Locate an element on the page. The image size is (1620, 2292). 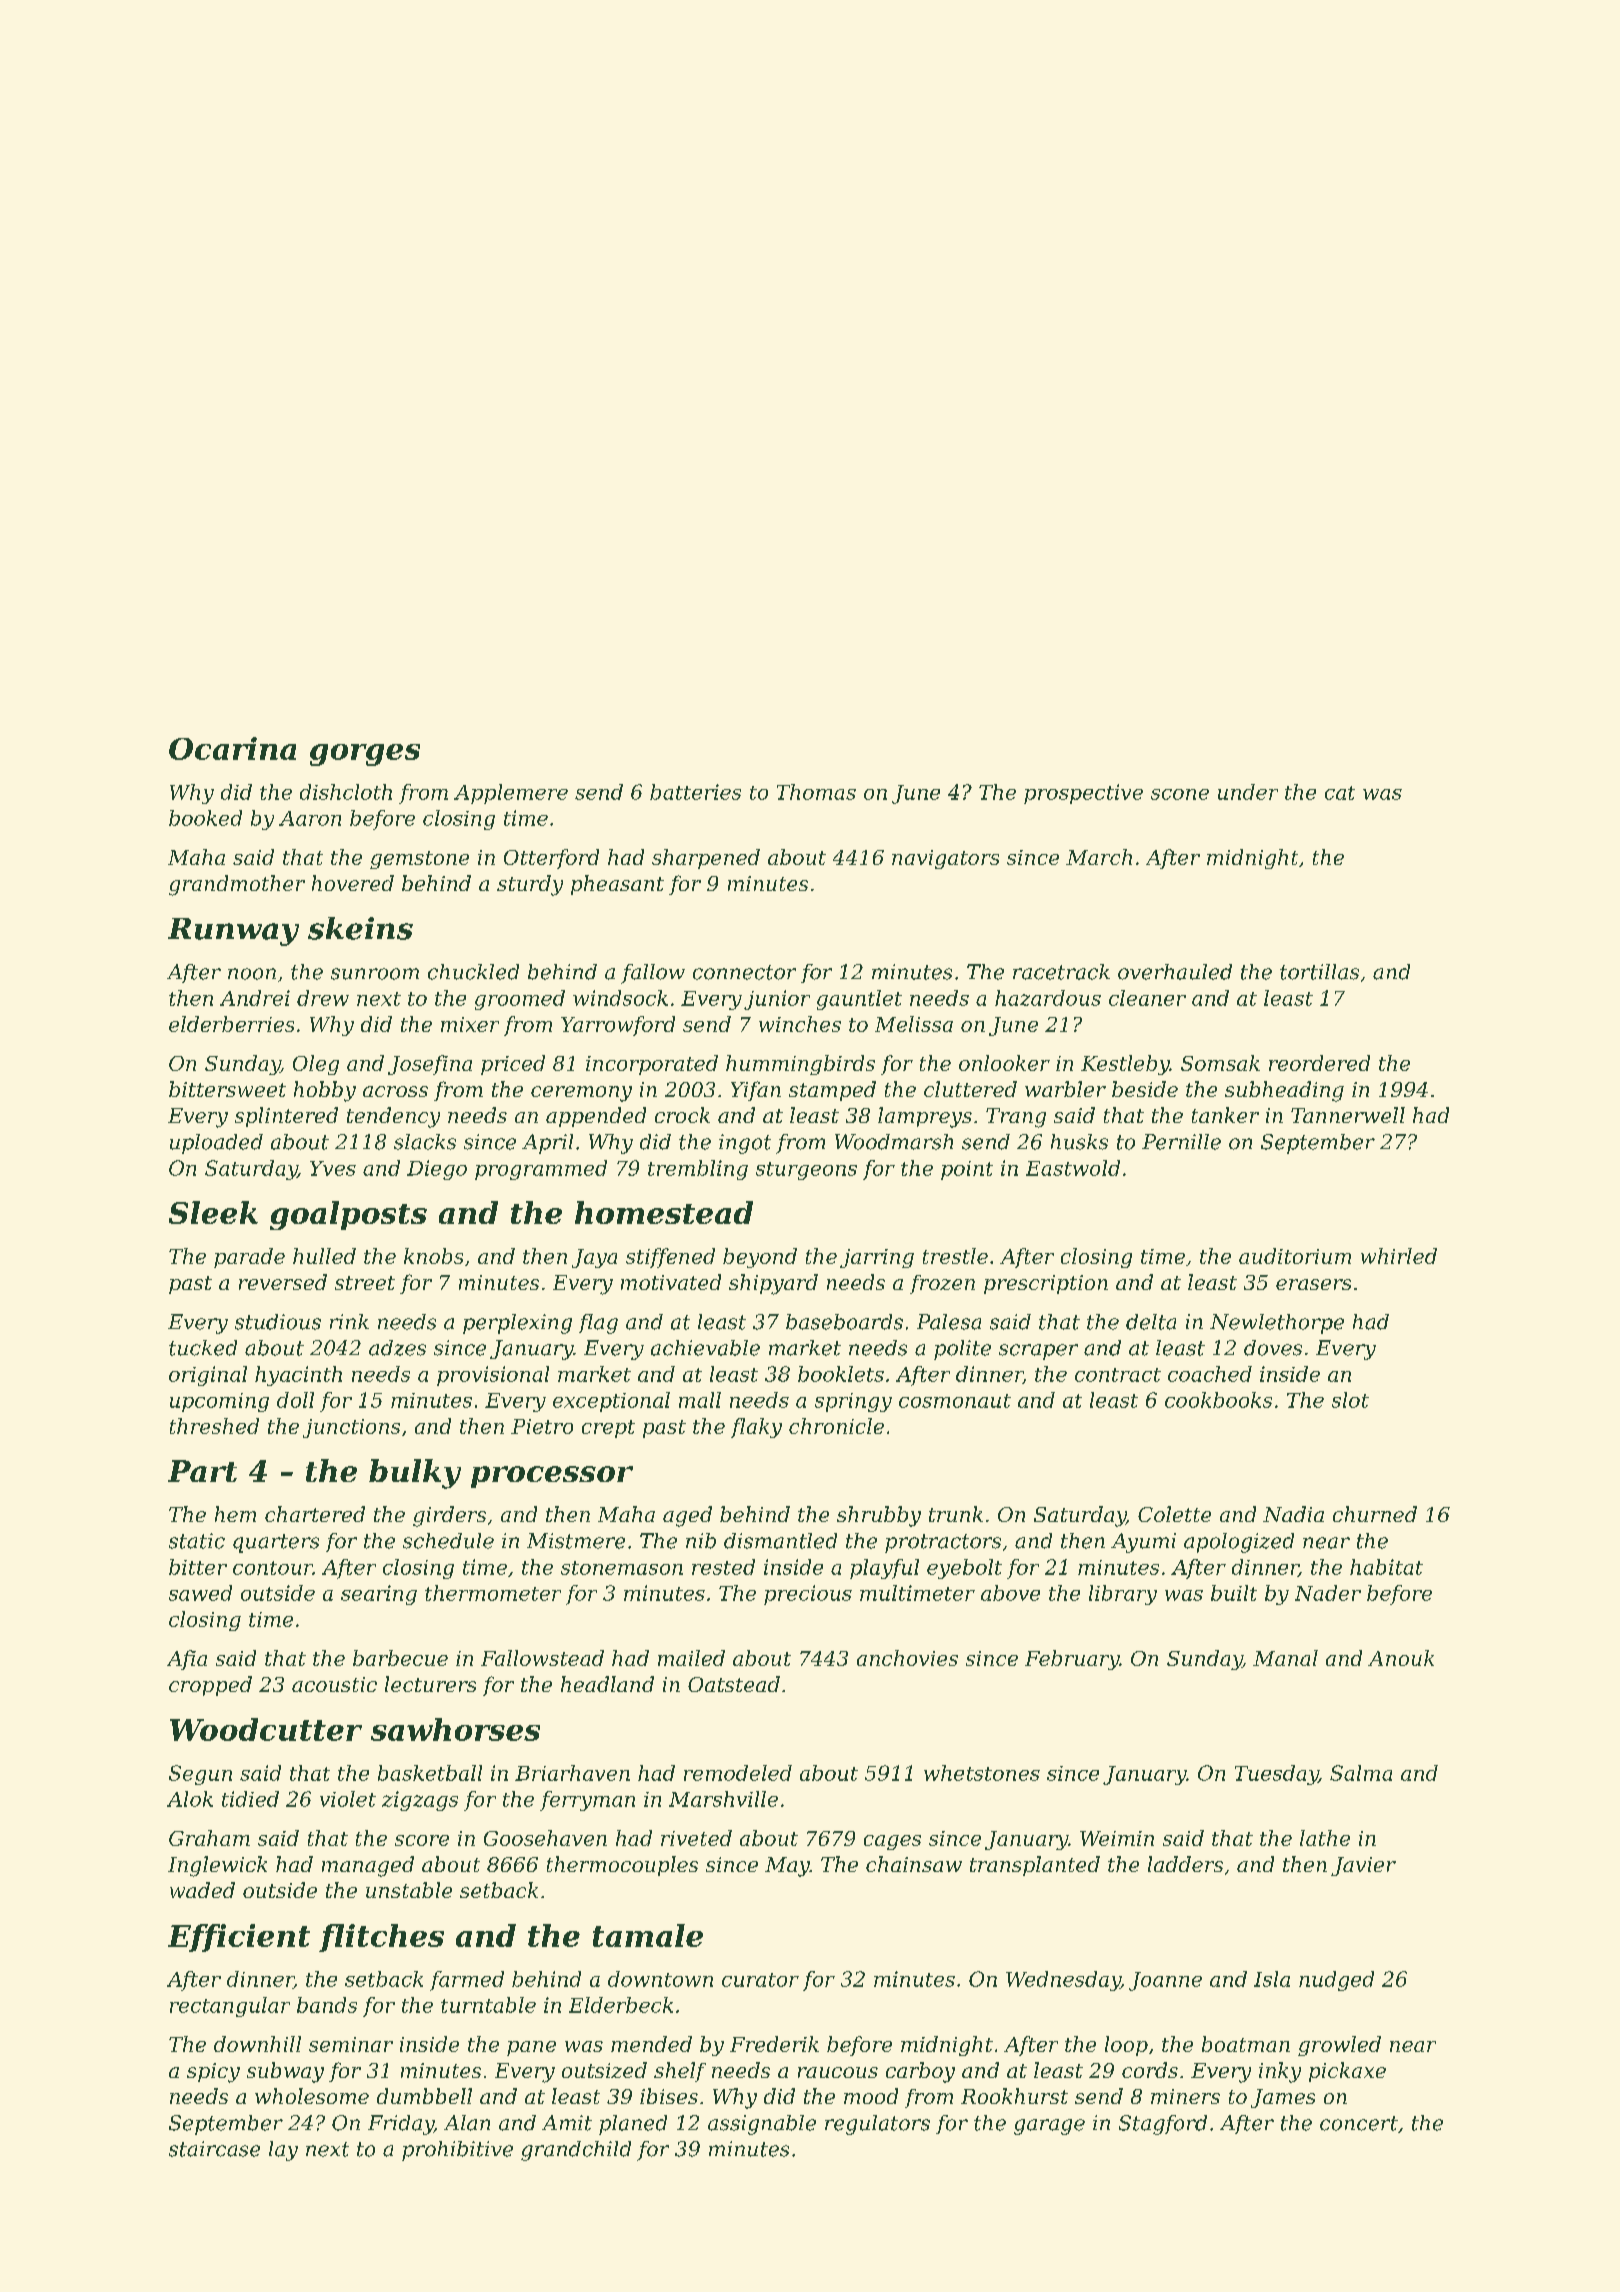
tidied is located at coordinates (250, 1799).
